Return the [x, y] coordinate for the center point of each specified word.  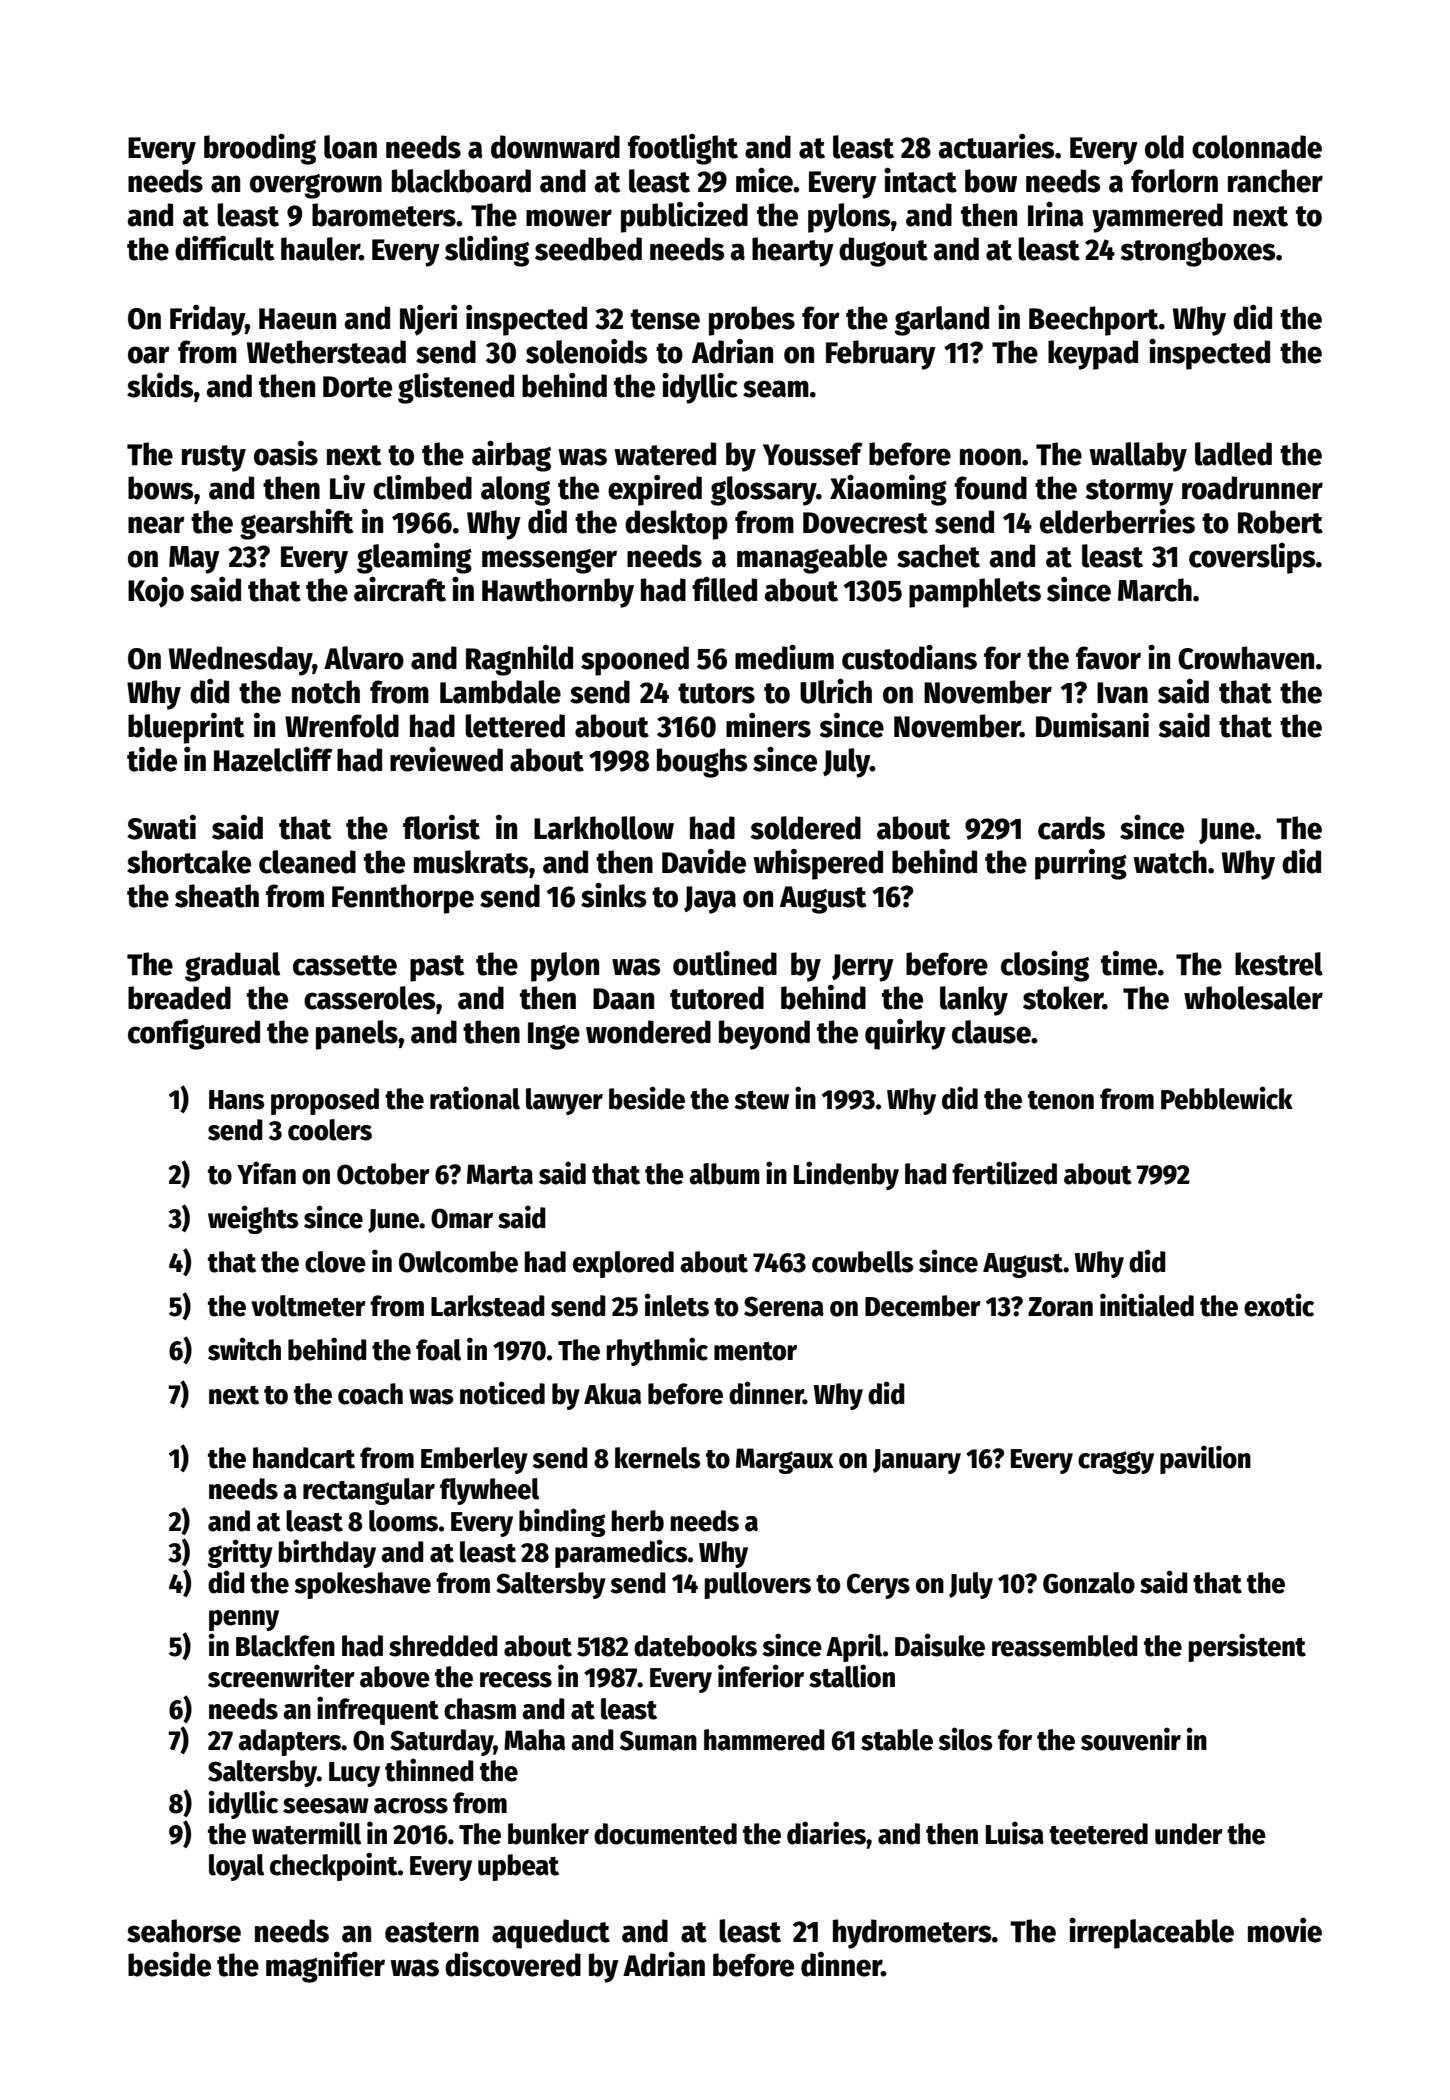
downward [555, 147]
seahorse [184, 1931]
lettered [515, 726]
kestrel [1279, 964]
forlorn [1174, 181]
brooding [260, 149]
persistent [1247, 1647]
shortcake [189, 862]
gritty [240, 1553]
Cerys [878, 1586]
